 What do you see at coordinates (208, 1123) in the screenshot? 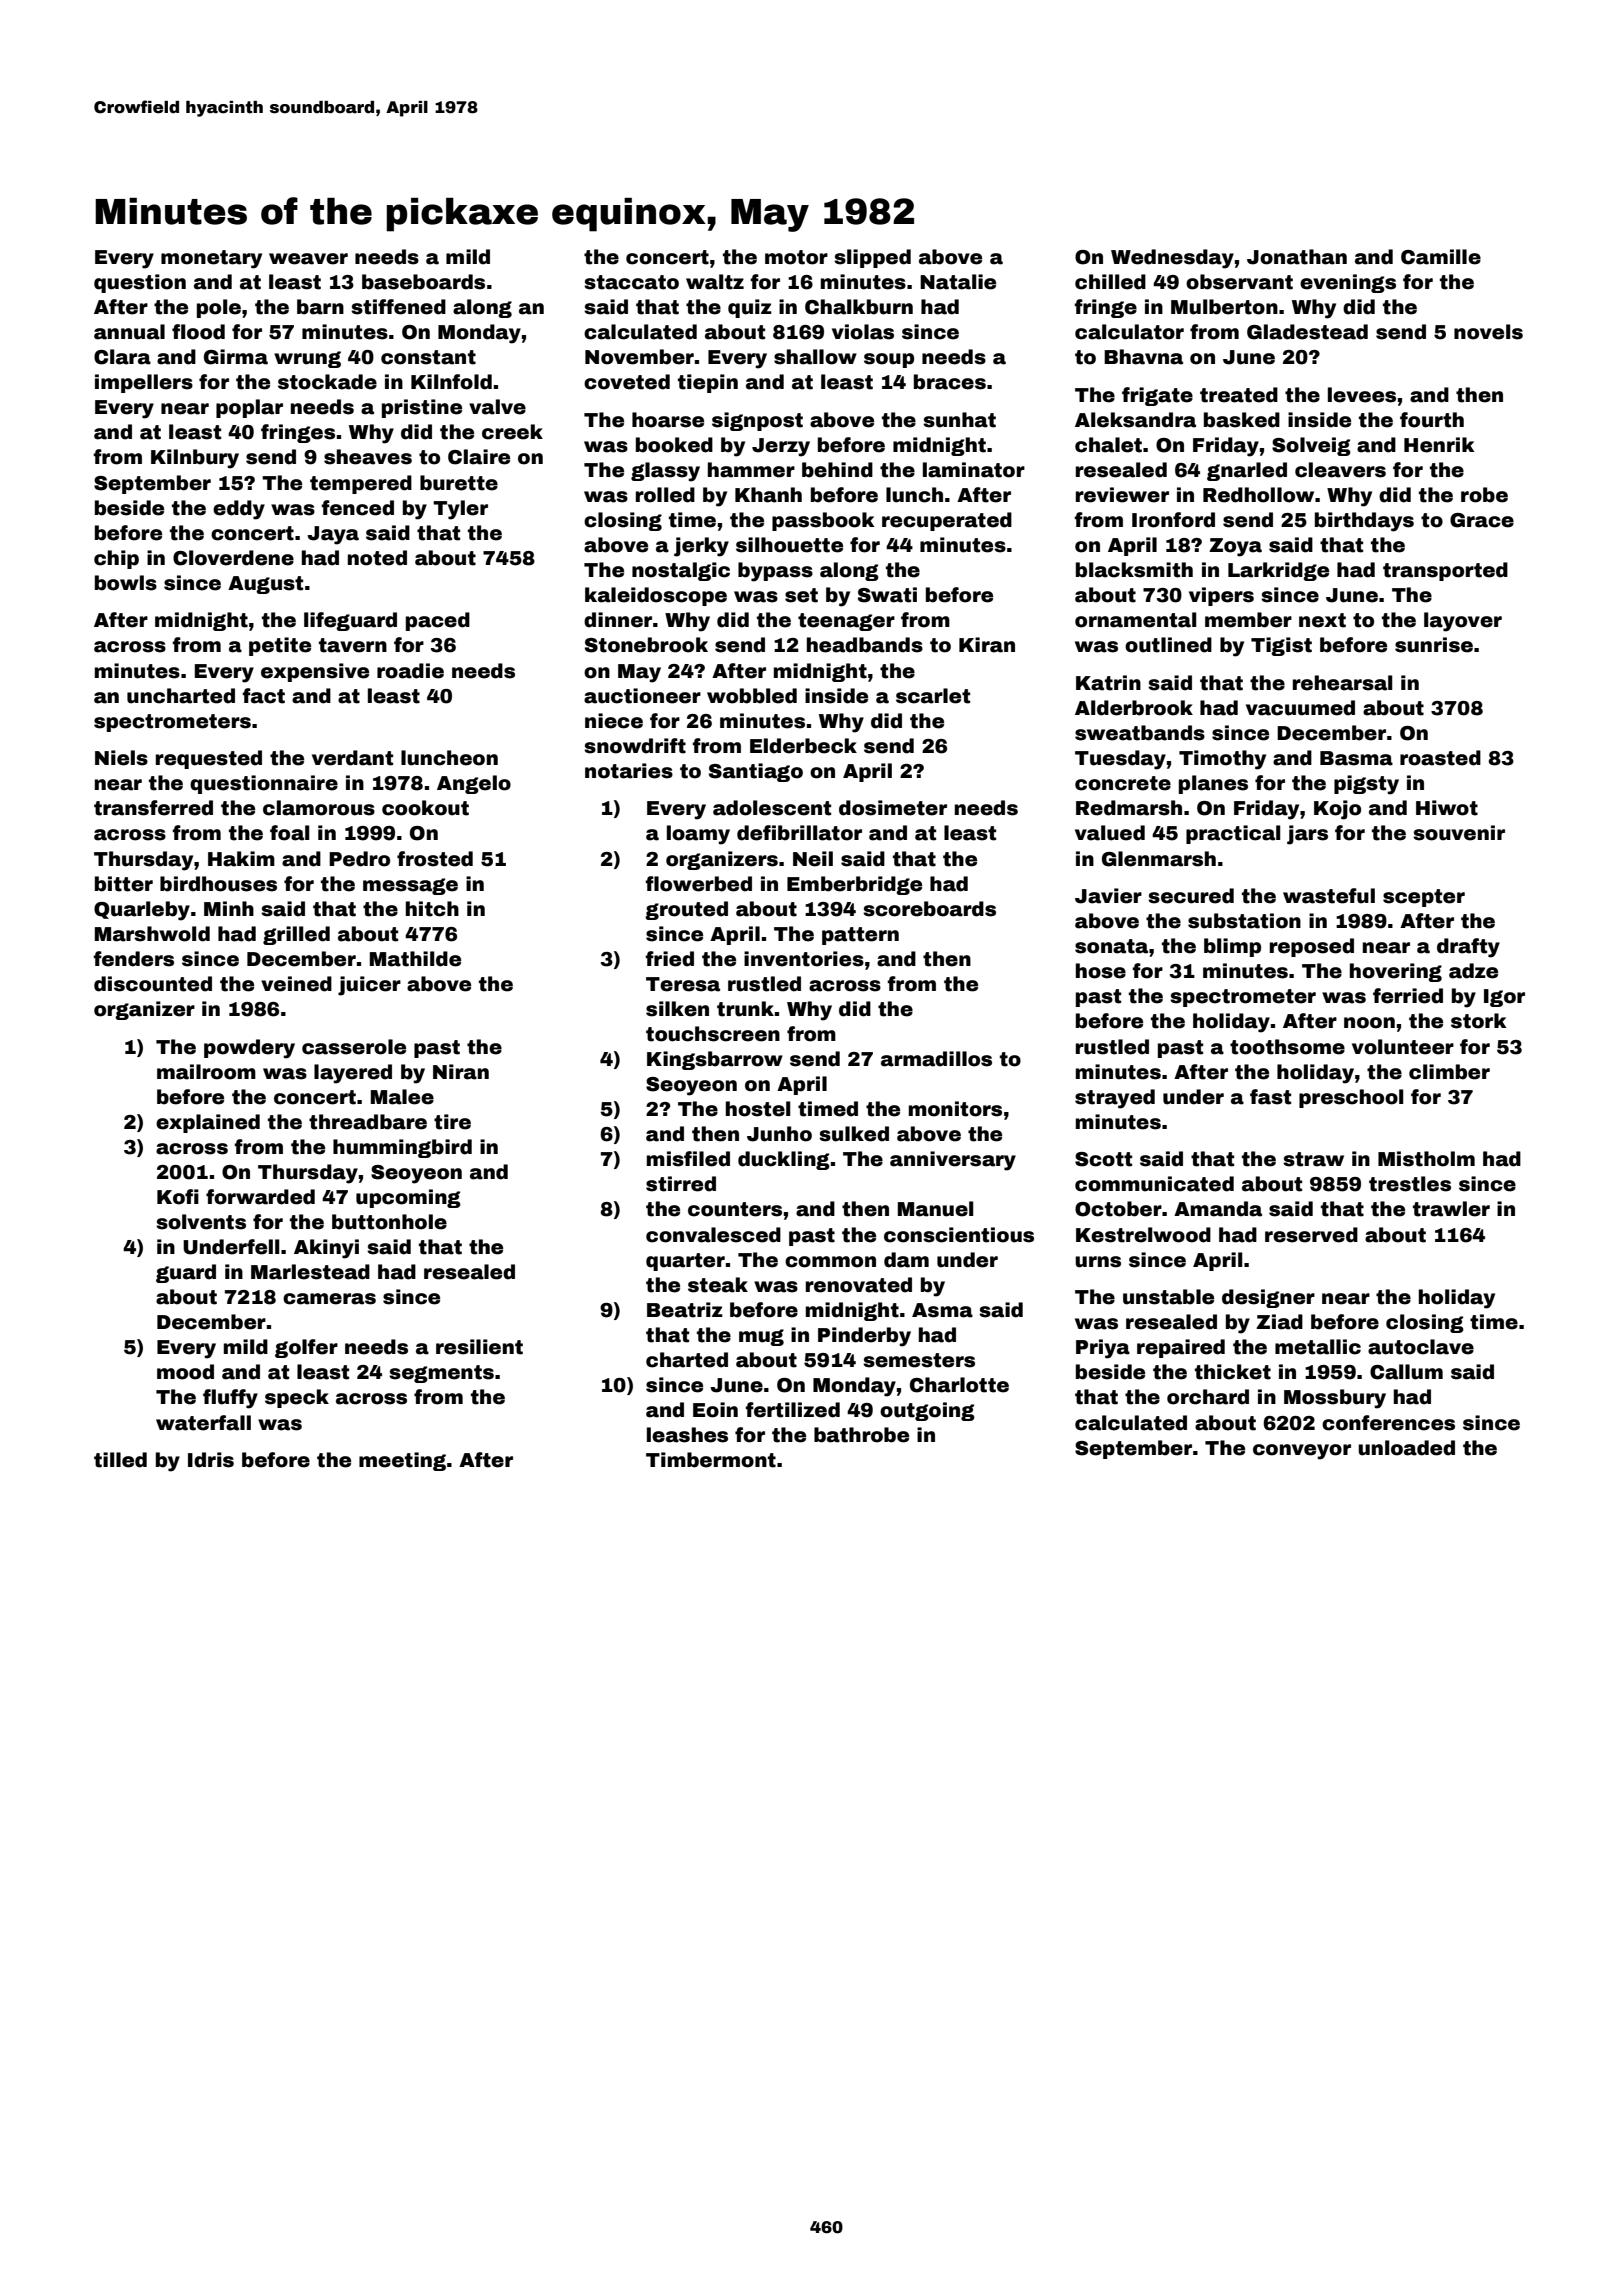
I see `explained` at bounding box center [208, 1123].
